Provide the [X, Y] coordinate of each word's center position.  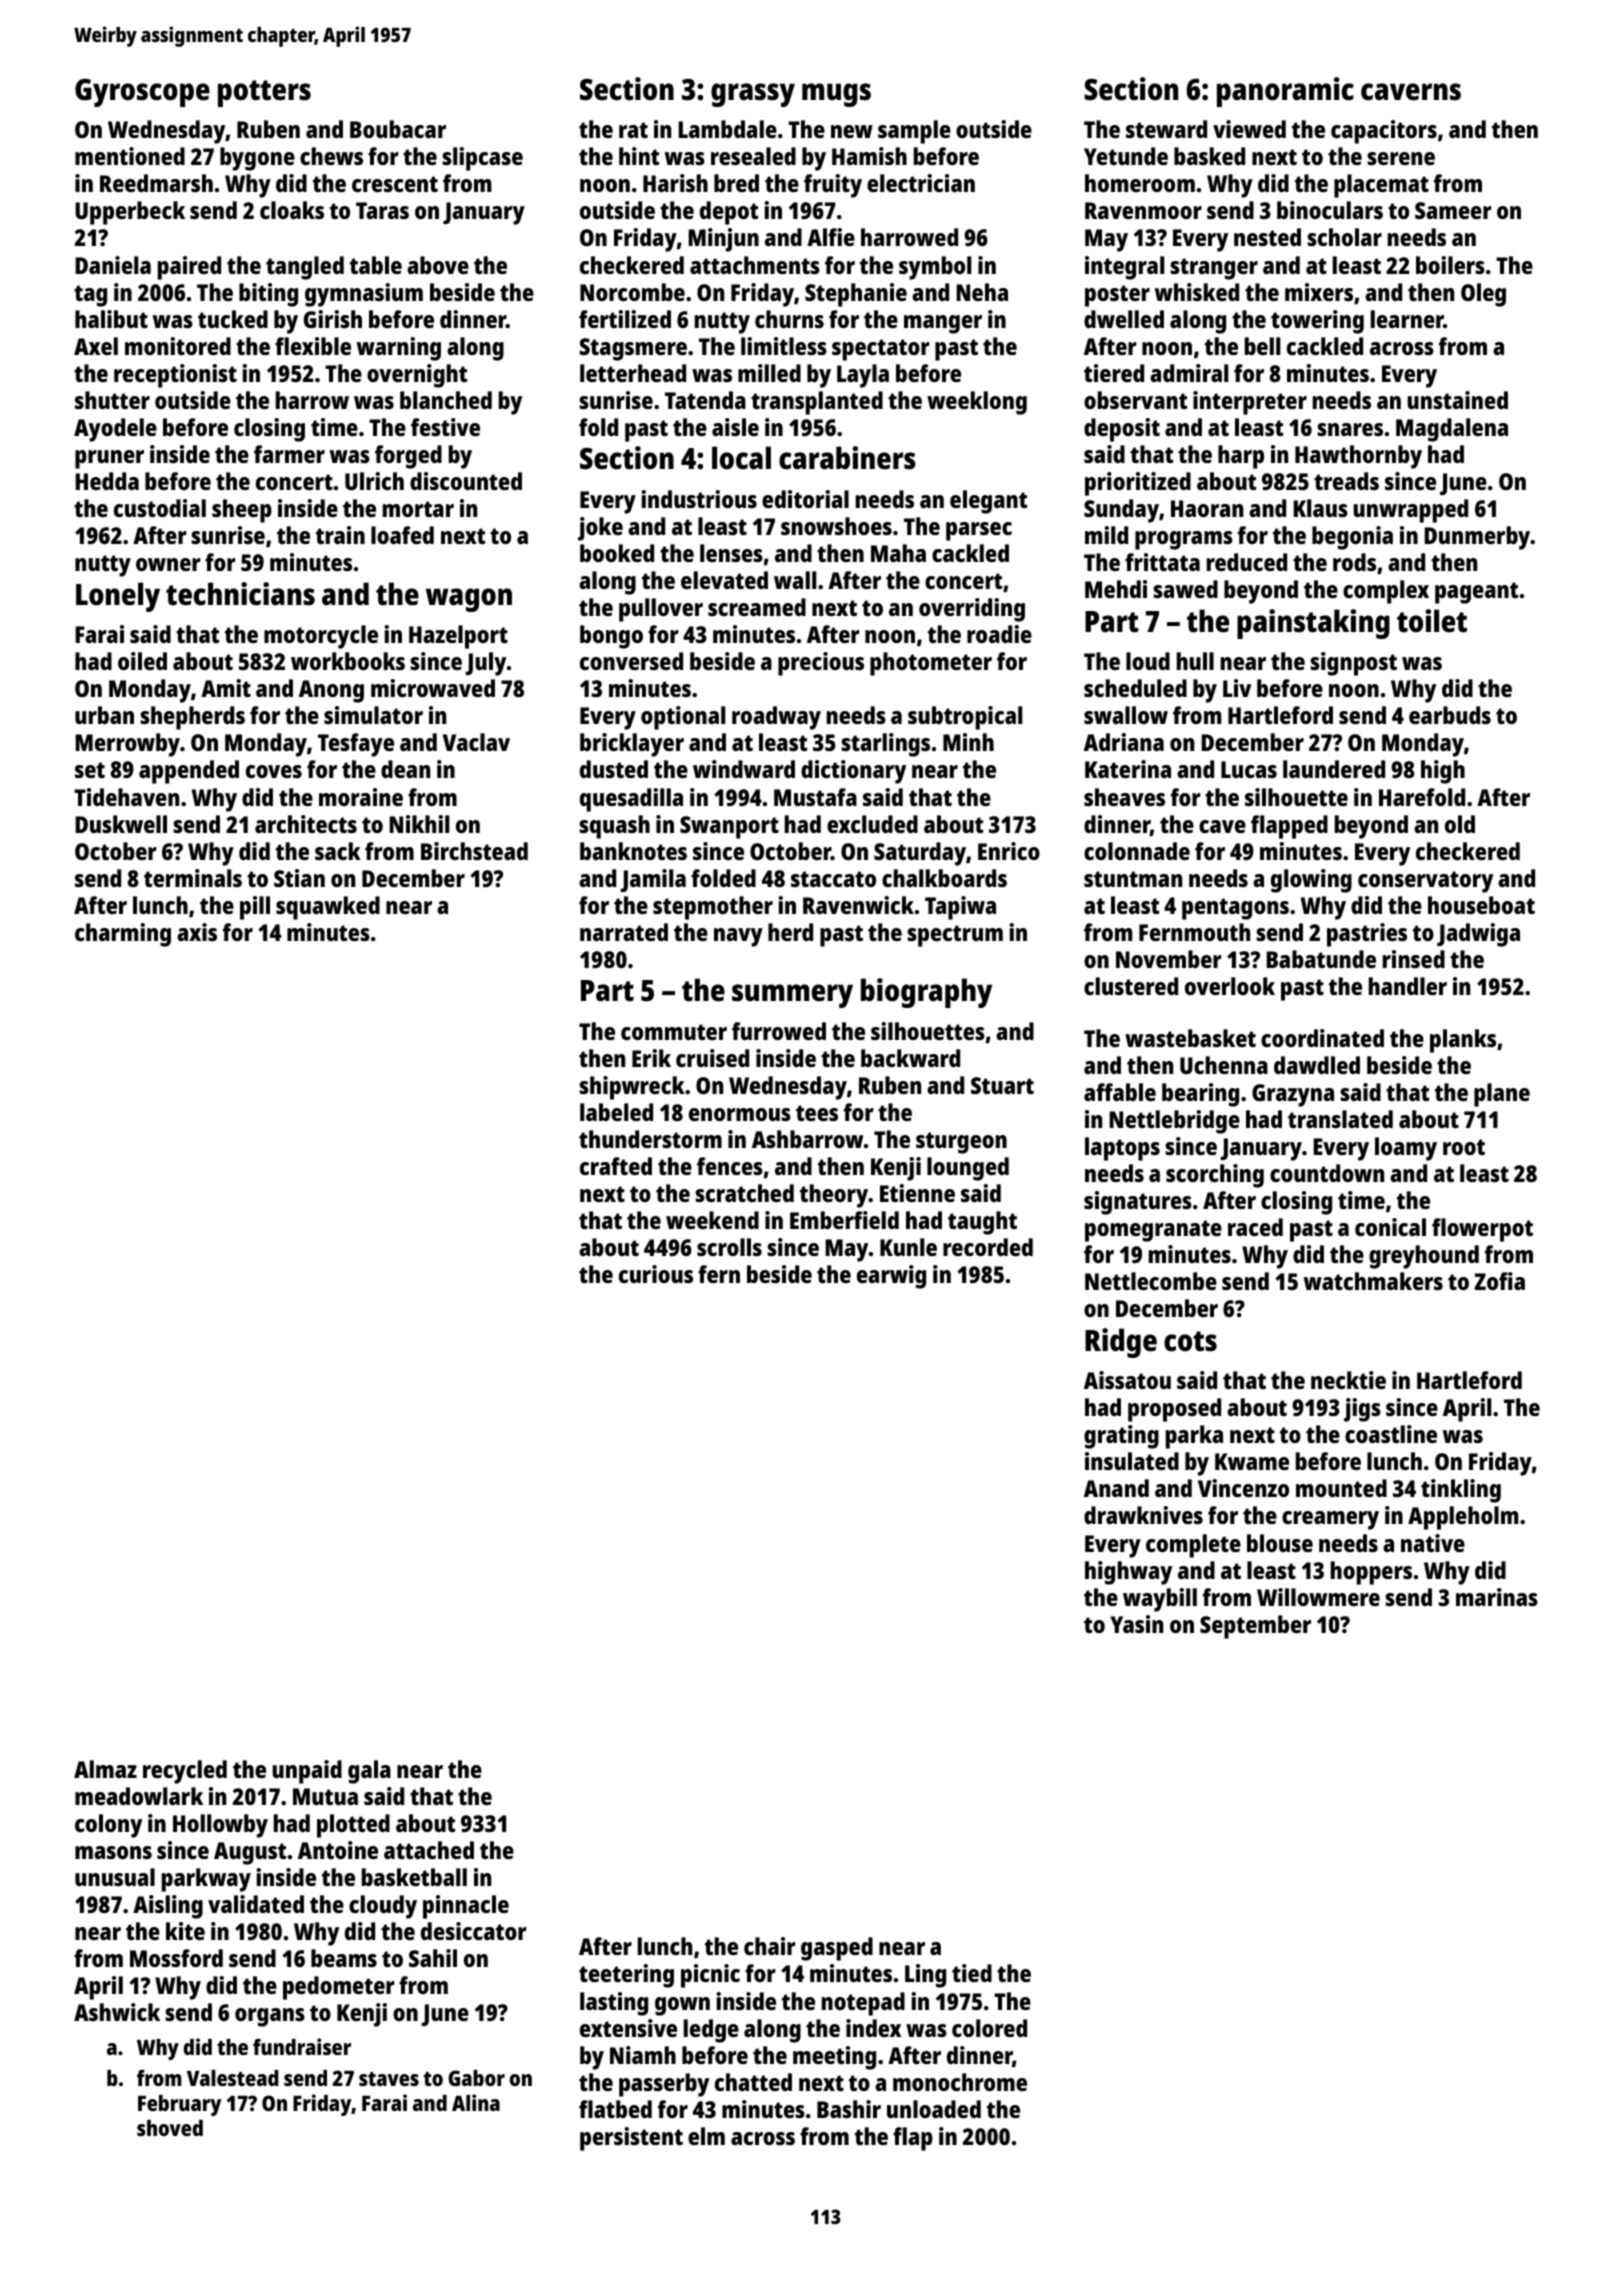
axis [197, 932]
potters [264, 93]
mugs [836, 95]
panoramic [1285, 92]
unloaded [934, 2109]
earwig [891, 1277]
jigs [1362, 1410]
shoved [170, 2128]
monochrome [960, 2082]
